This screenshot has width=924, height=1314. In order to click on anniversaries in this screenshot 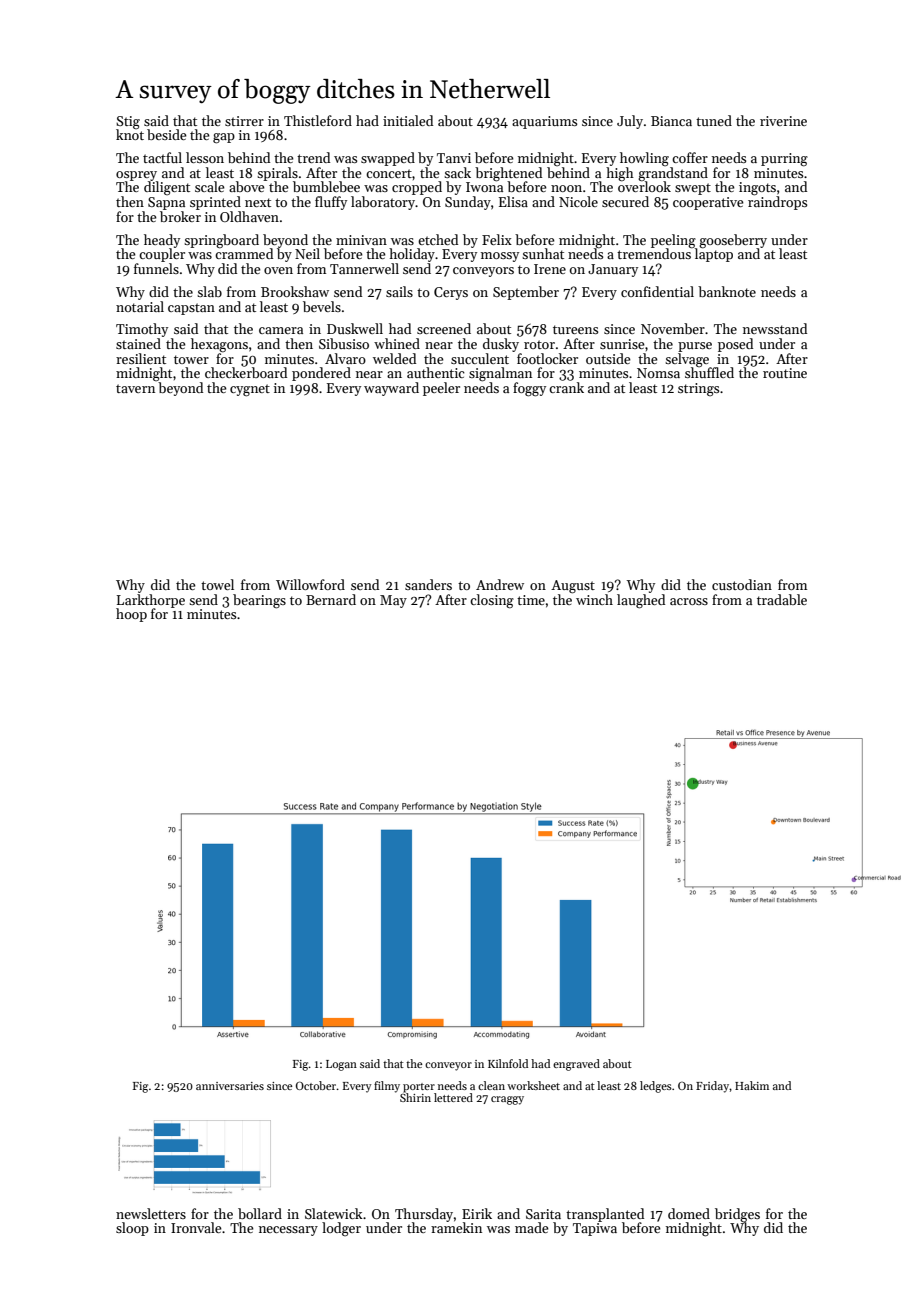, I will do `click(230, 1086)`.
